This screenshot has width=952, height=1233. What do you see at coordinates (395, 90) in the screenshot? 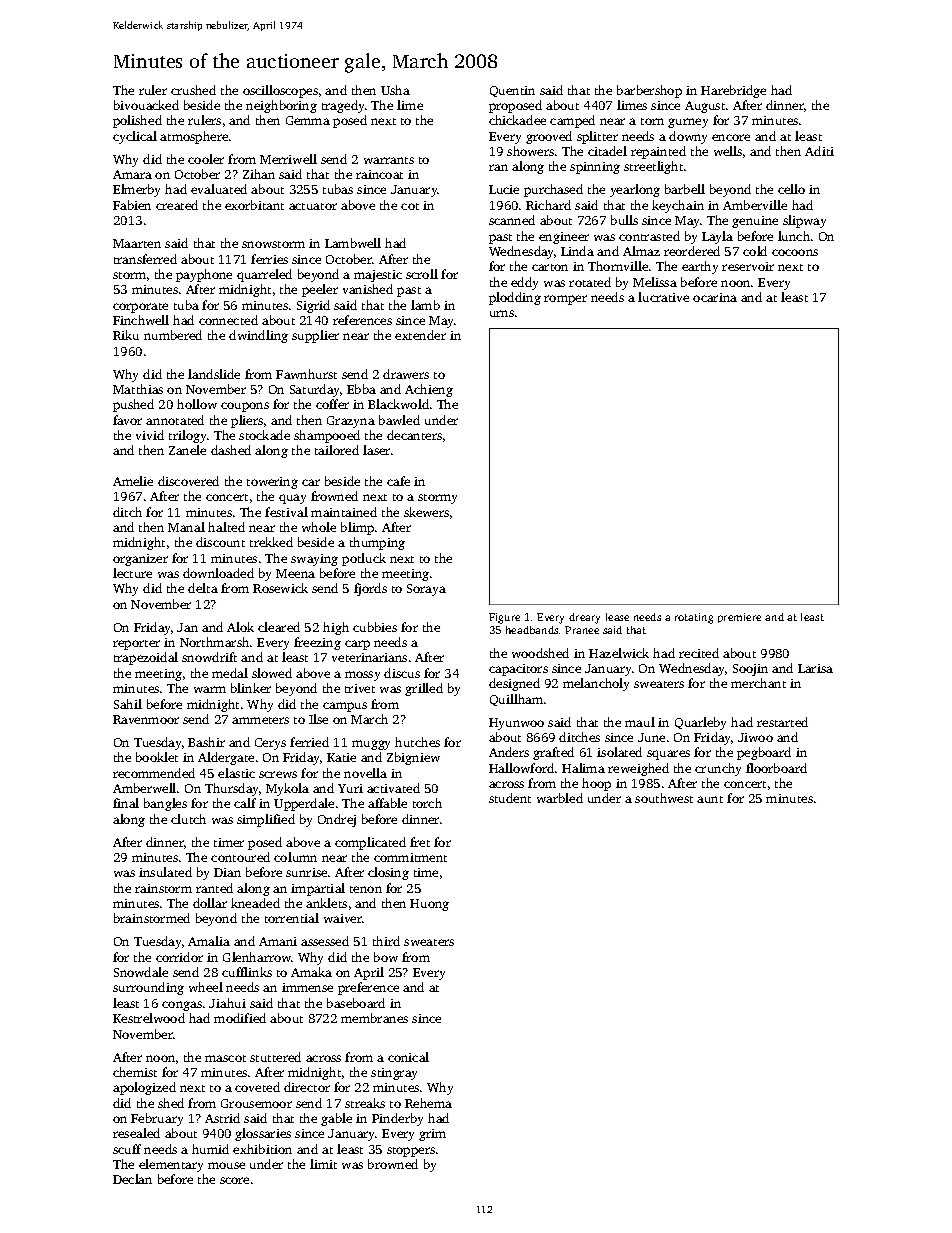
I see `Usha` at bounding box center [395, 90].
